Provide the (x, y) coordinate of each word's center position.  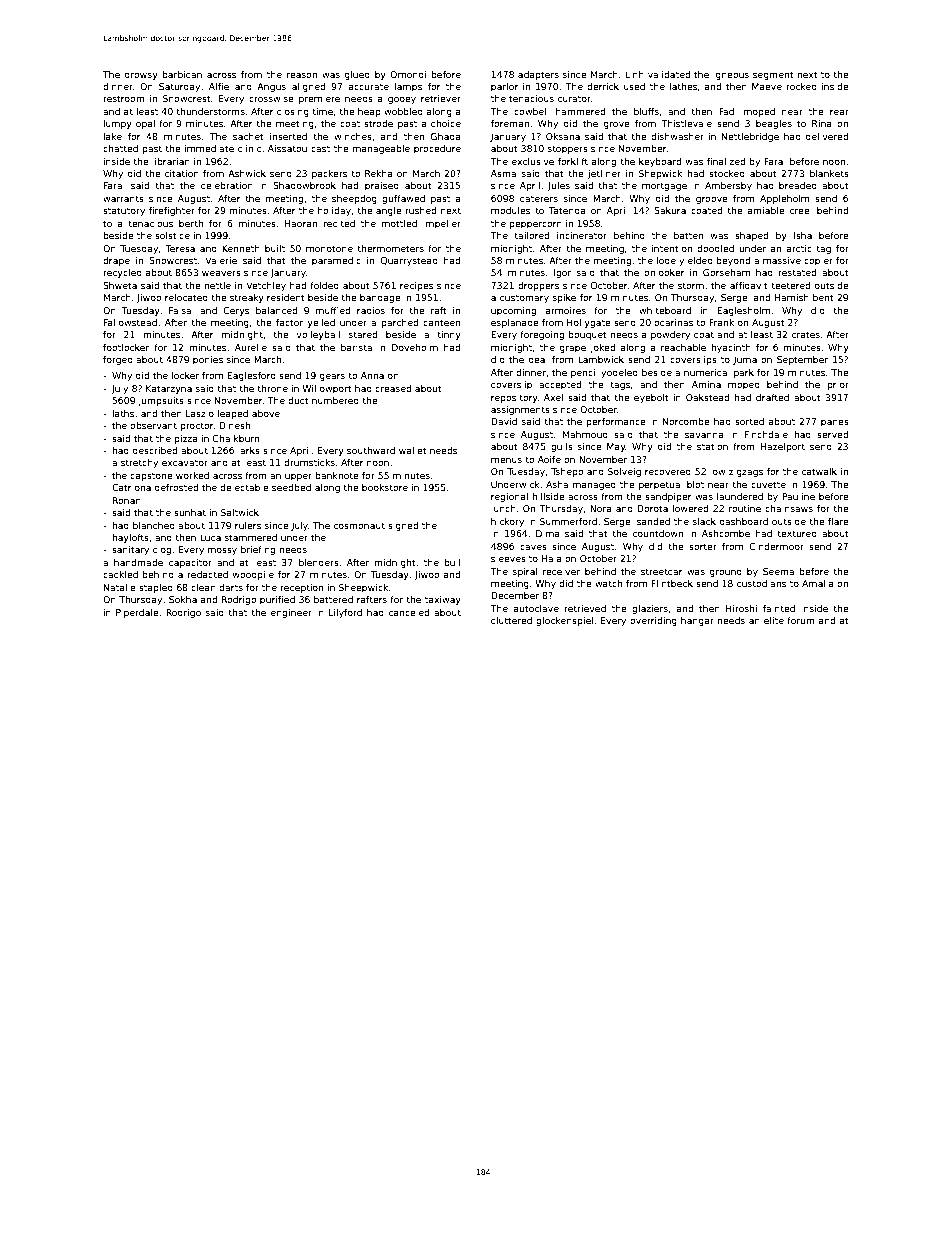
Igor (562, 273)
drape (116, 261)
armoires (566, 310)
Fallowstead (130, 322)
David (504, 421)
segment (773, 75)
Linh (634, 74)
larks (249, 450)
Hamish (792, 297)
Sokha (183, 599)
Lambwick (601, 359)
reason (302, 75)
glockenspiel (564, 621)
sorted (749, 421)
